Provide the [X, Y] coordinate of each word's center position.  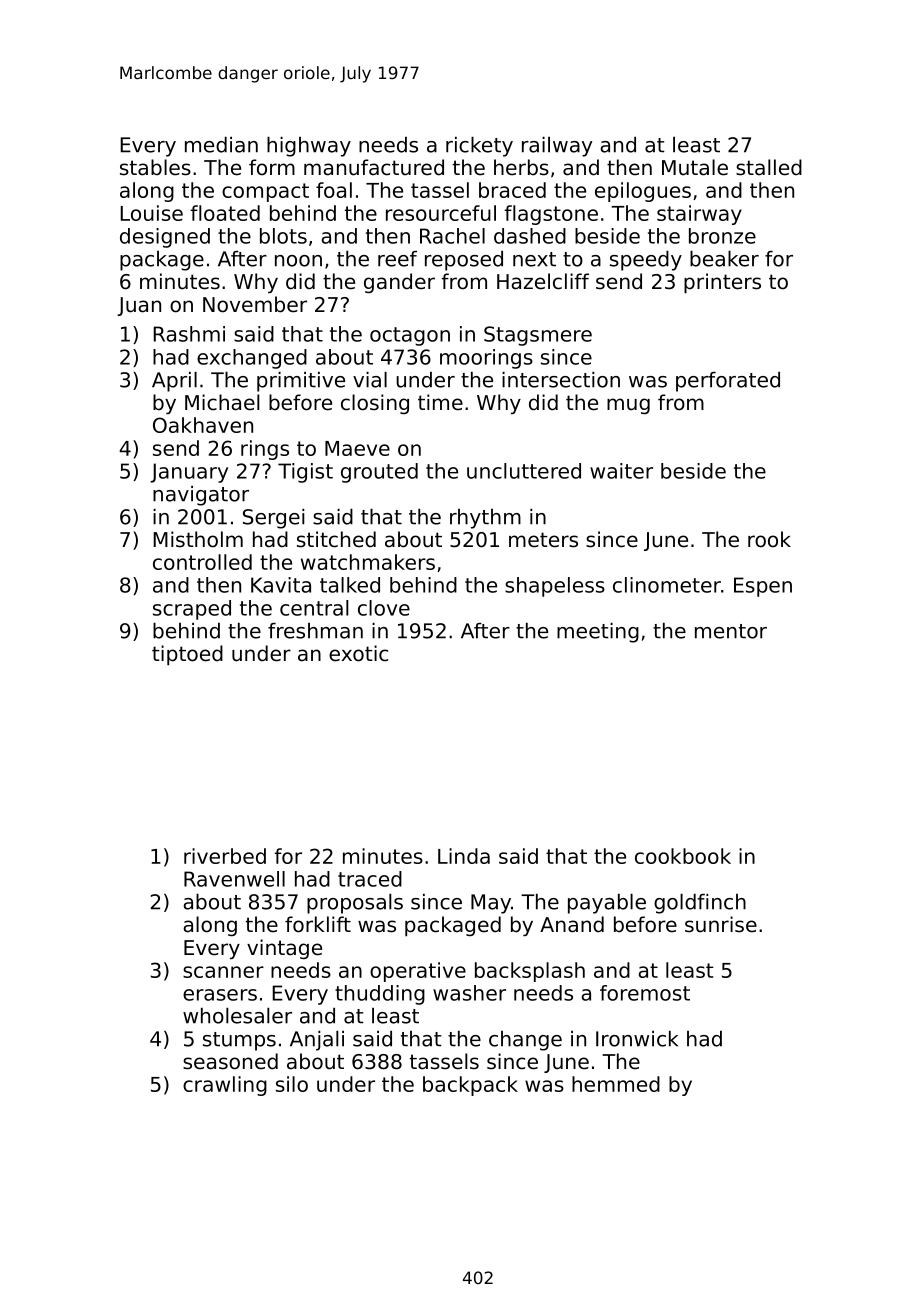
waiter [621, 471]
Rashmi [189, 334]
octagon [410, 336]
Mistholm [198, 539]
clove [384, 608]
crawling [225, 1086]
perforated [728, 382]
